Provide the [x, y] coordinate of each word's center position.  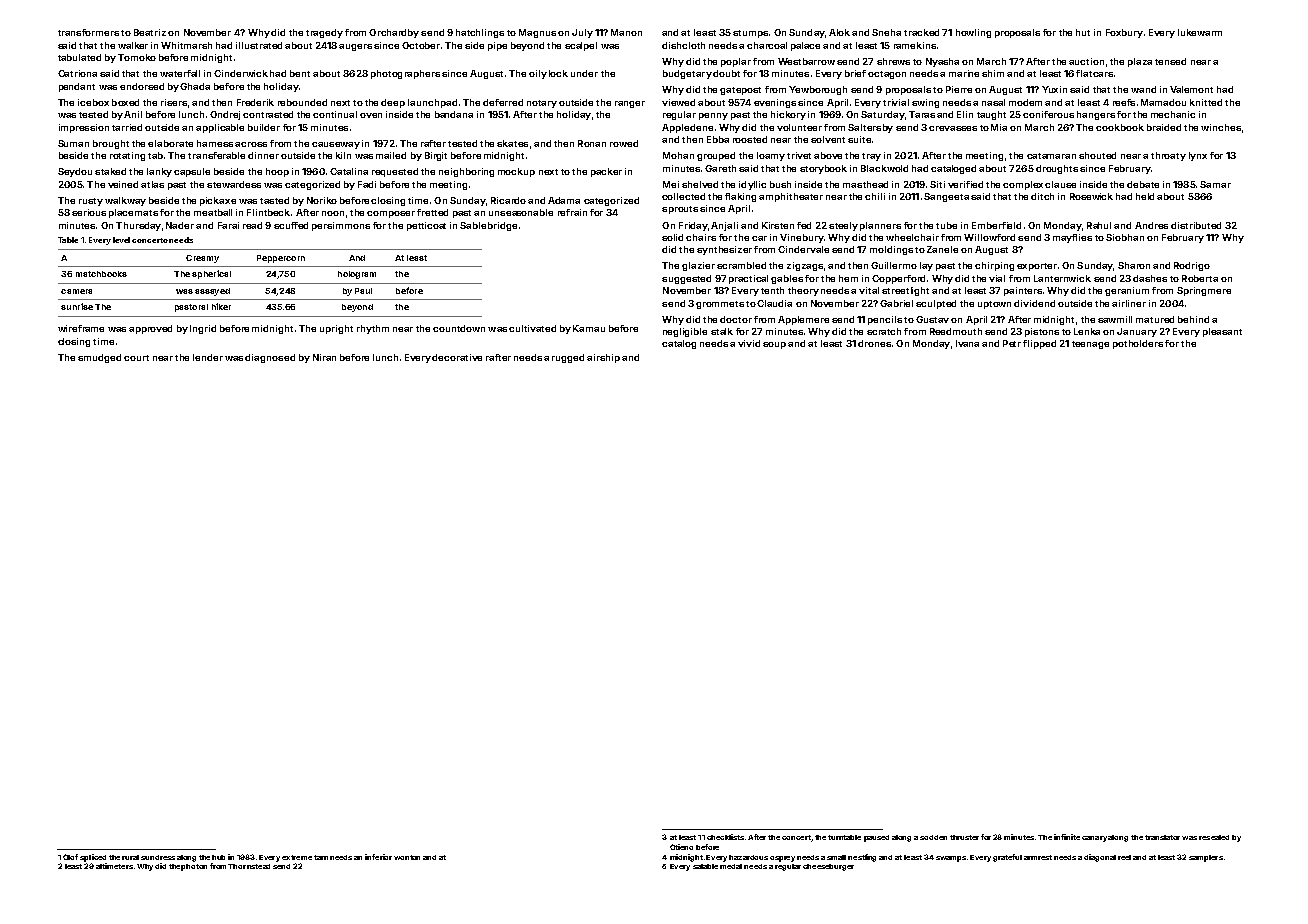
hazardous [748, 857]
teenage [1090, 345]
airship [603, 358]
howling [973, 33]
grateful [1007, 858]
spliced [93, 858]
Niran [324, 357]
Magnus [537, 33]
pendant [77, 87]
